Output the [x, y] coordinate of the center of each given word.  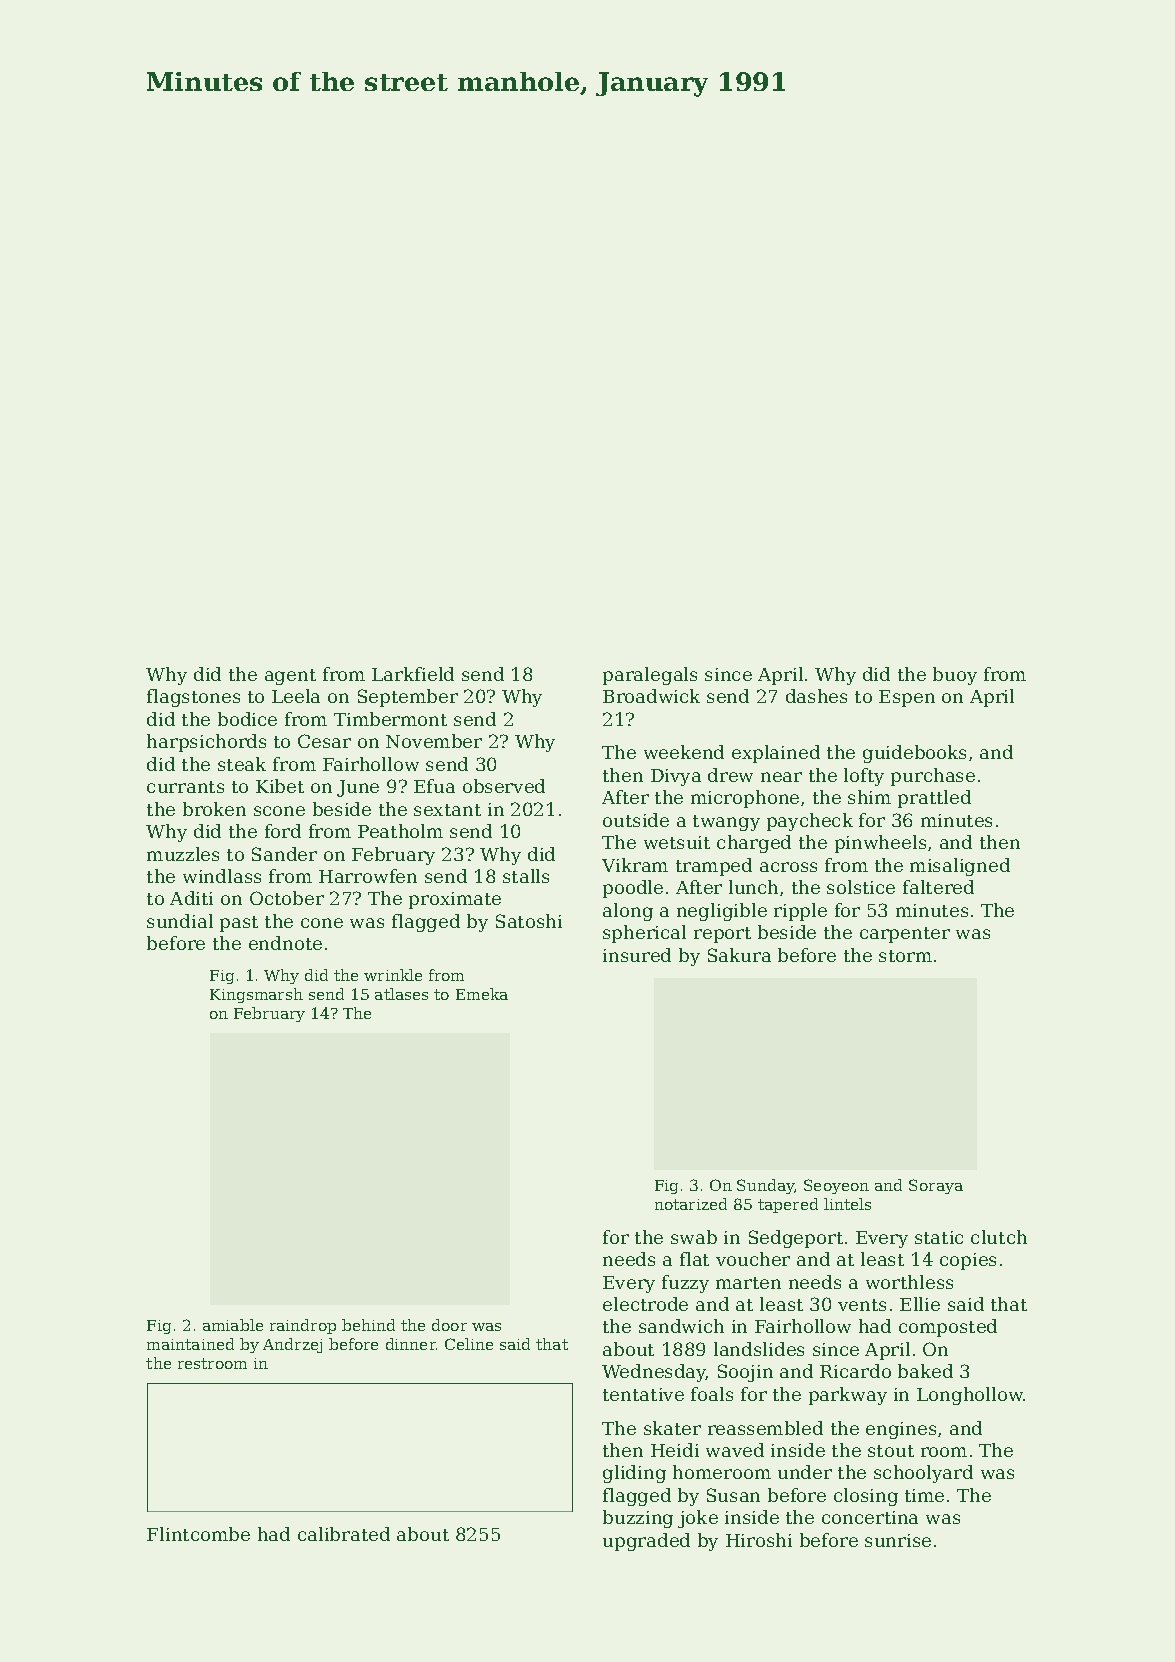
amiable [233, 1325]
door [449, 1325]
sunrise [898, 1540]
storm [905, 956]
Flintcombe [198, 1534]
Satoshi [529, 921]
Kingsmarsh [256, 995]
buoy [955, 676]
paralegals [650, 676]
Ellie [920, 1304]
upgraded [646, 1542]
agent [290, 677]
